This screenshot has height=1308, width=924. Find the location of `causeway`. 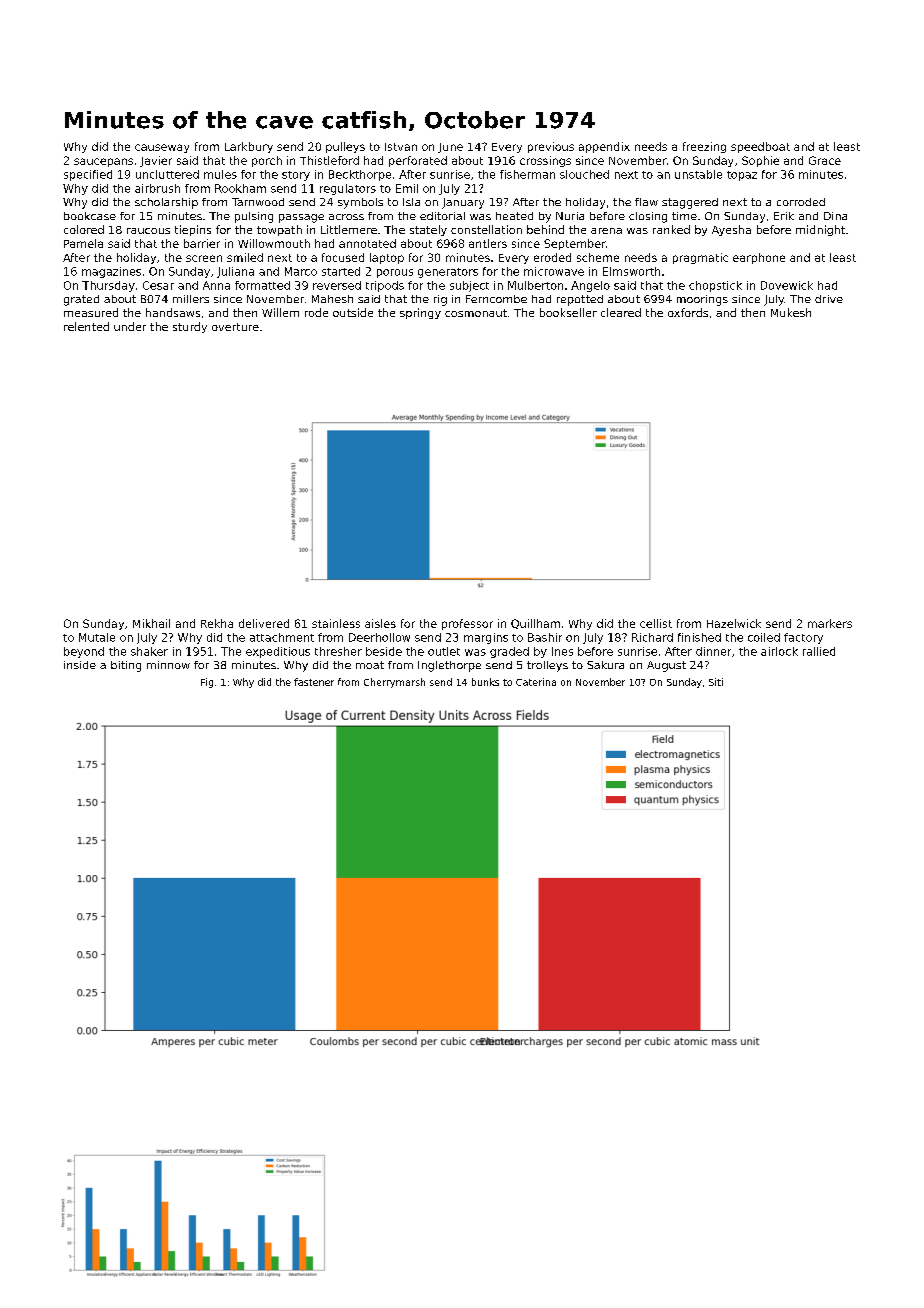

causeway is located at coordinates (162, 148).
